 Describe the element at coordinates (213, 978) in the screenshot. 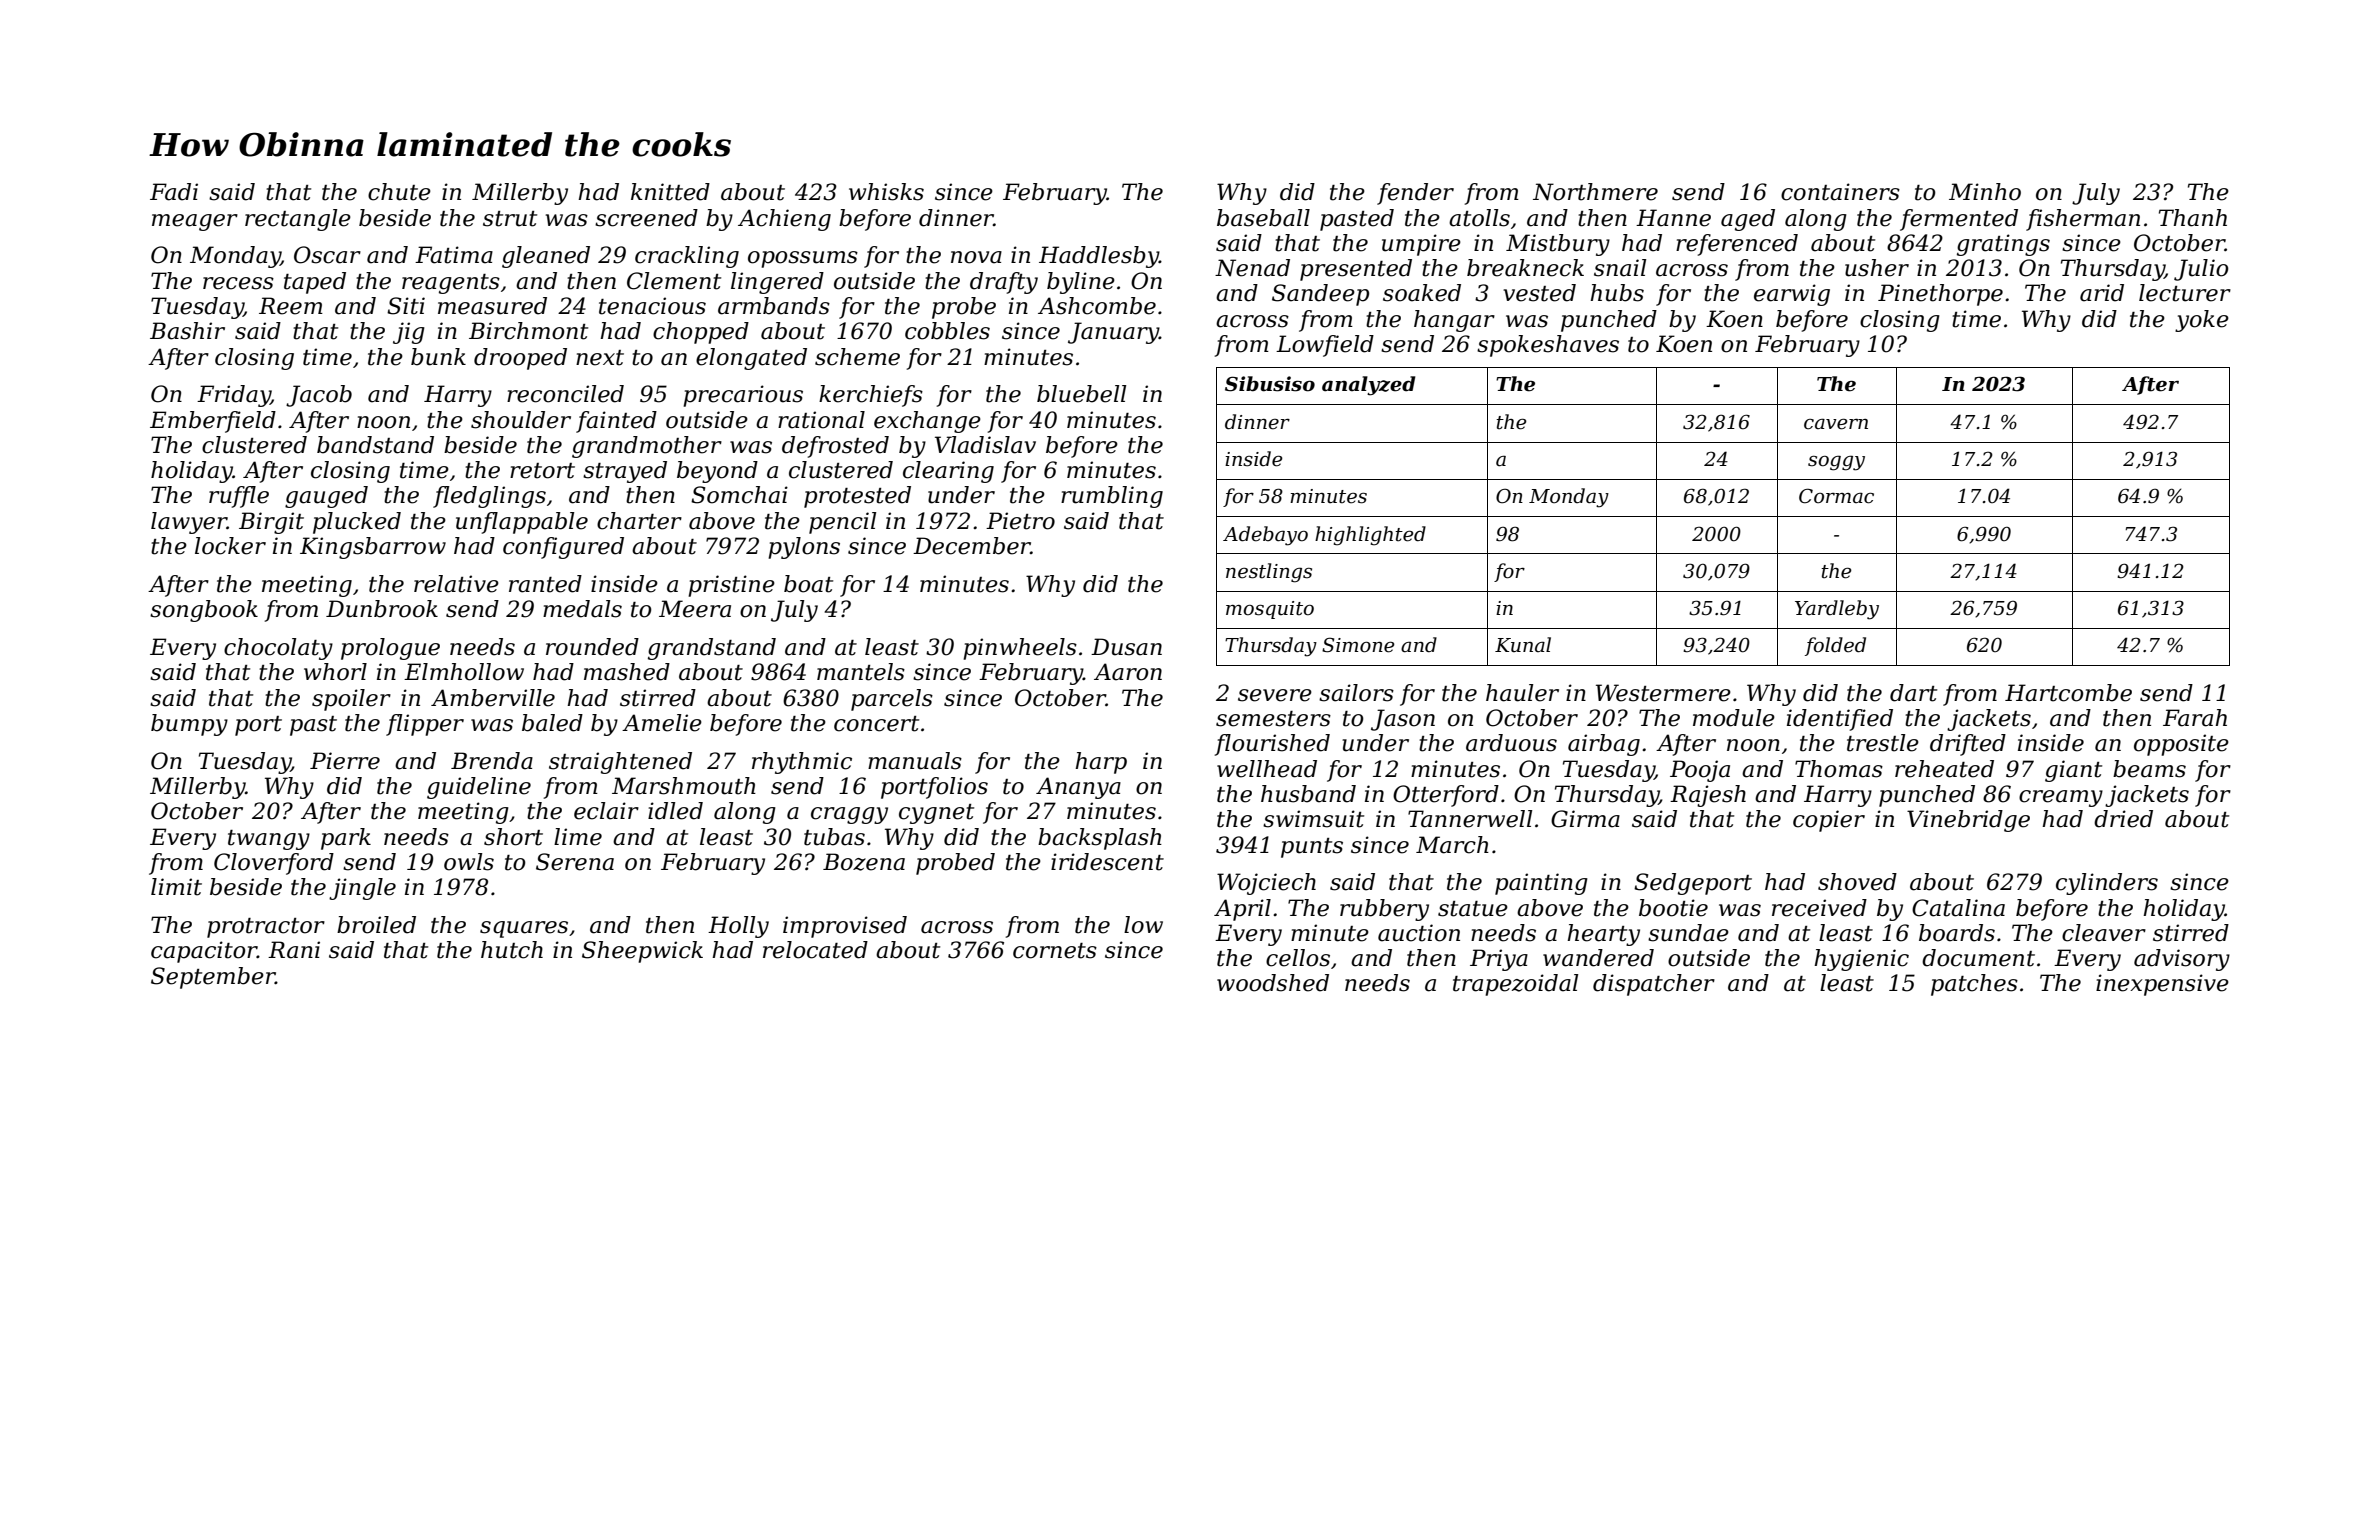

I see `September` at that location.
